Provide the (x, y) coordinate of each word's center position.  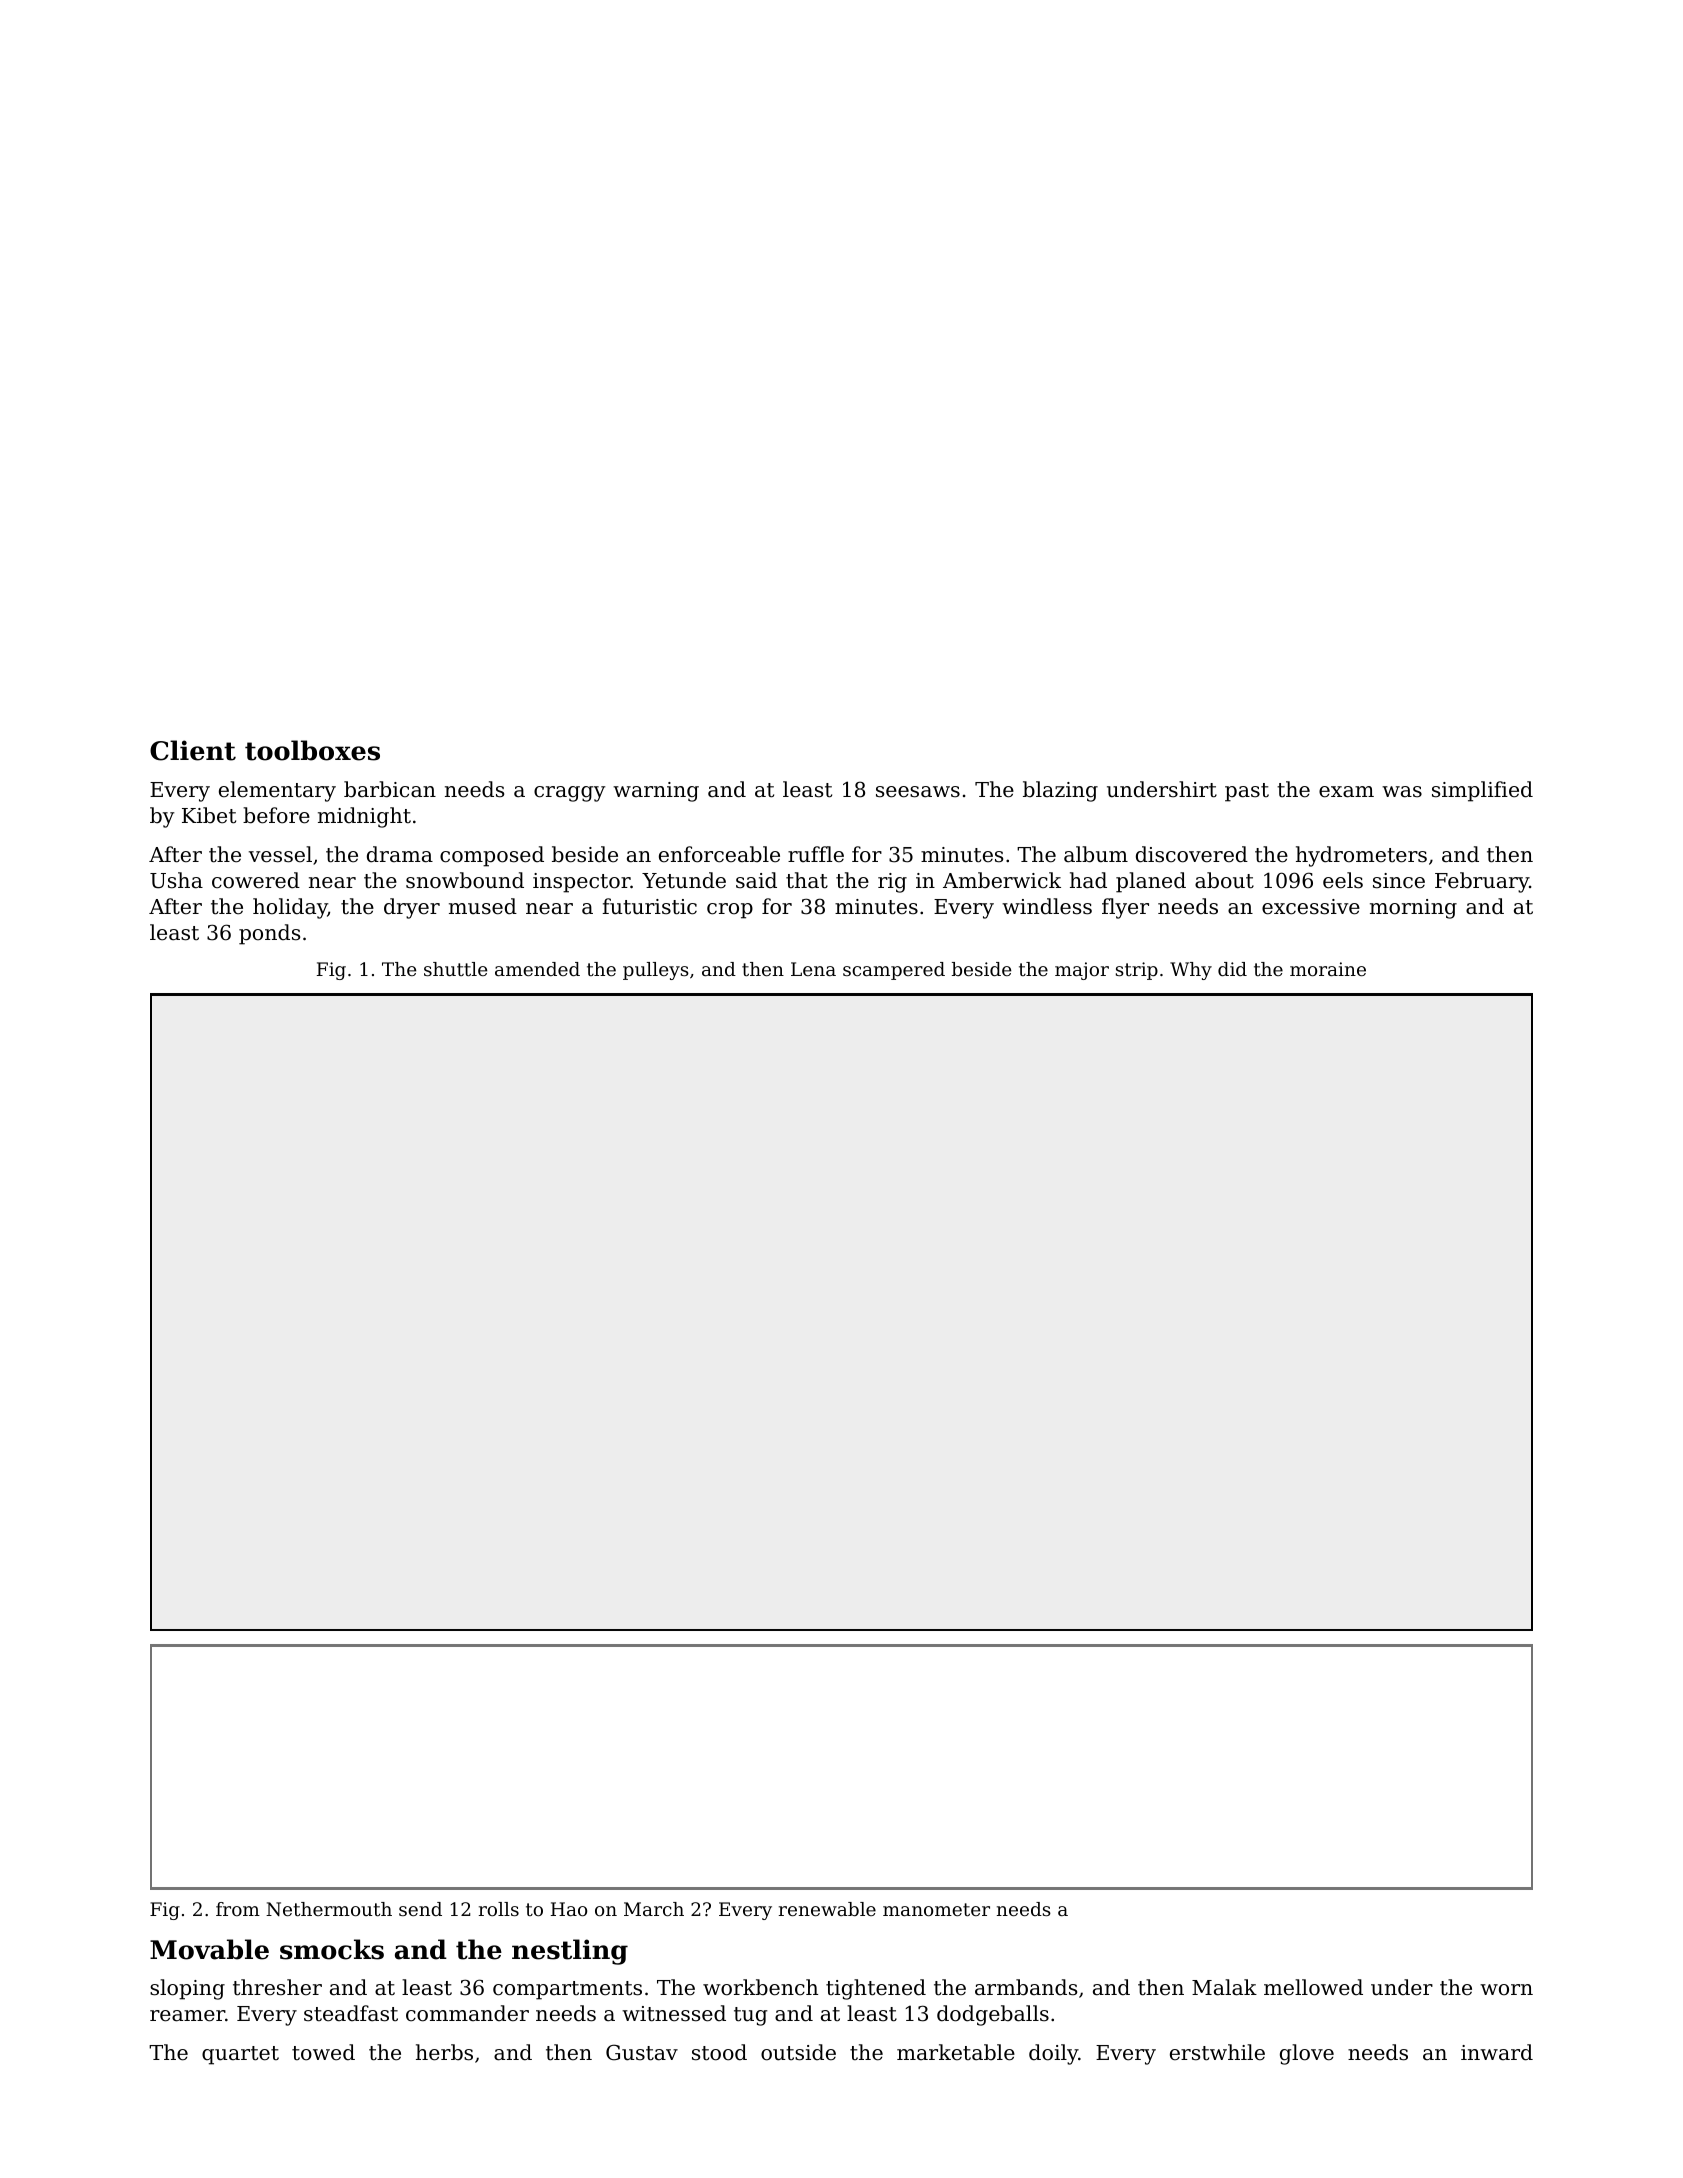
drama (400, 854)
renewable (827, 1909)
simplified (1482, 791)
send (420, 1909)
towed (323, 2052)
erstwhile (1217, 2052)
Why (1191, 971)
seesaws (918, 792)
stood (719, 2052)
